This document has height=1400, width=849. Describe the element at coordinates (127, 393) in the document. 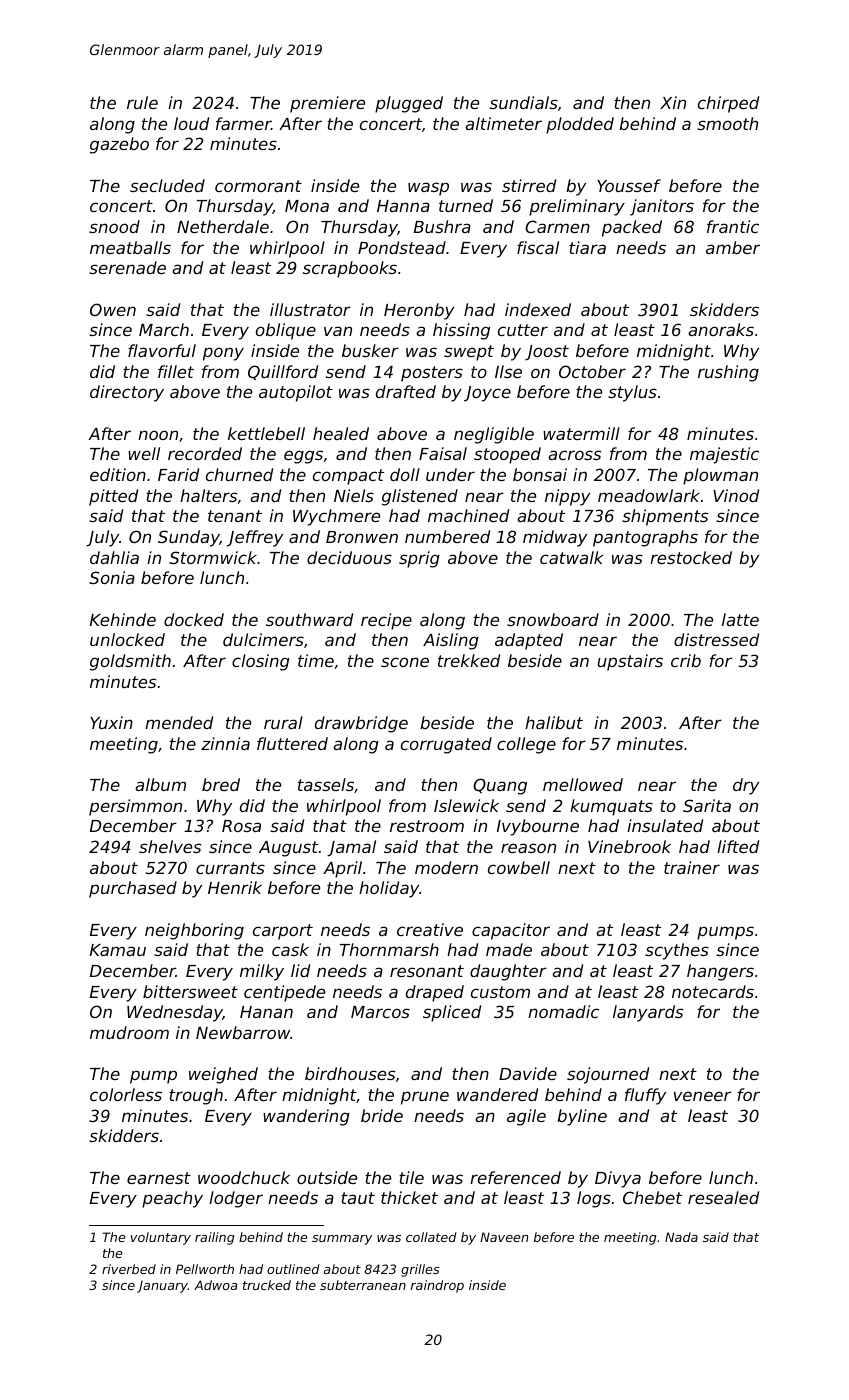

I see `directory` at that location.
